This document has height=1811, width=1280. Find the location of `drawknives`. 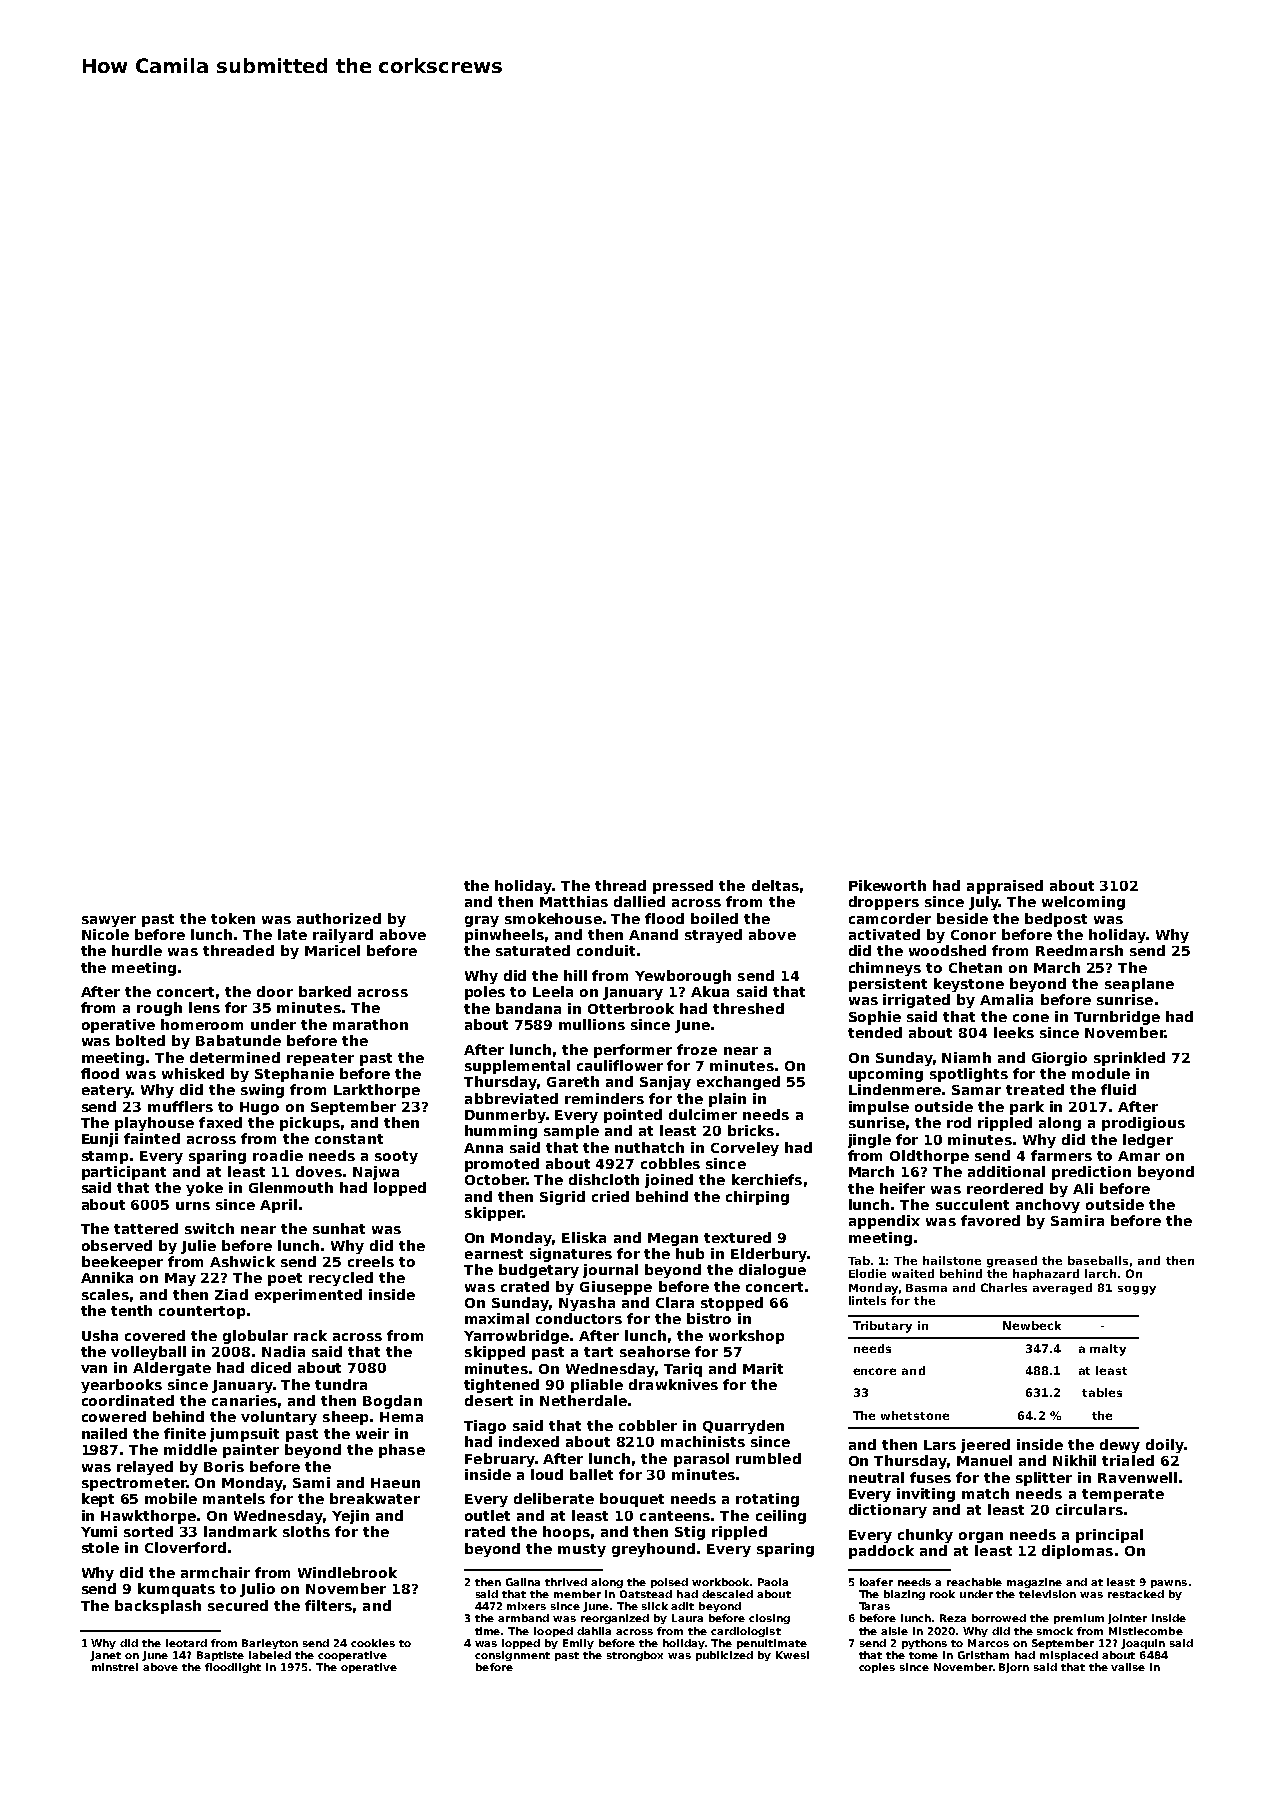

drawknives is located at coordinates (673, 1384).
